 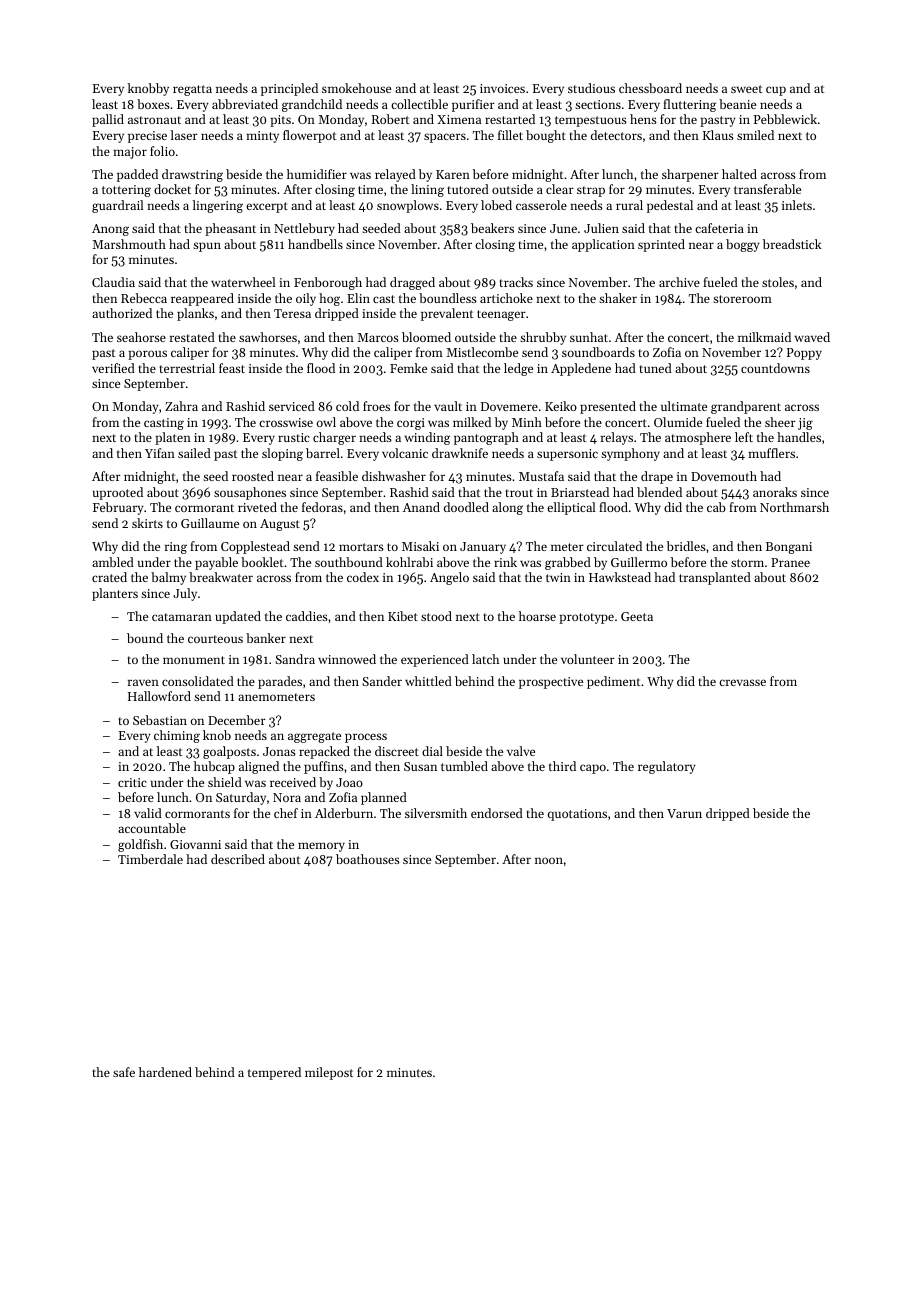 I want to click on latch, so click(x=485, y=659).
